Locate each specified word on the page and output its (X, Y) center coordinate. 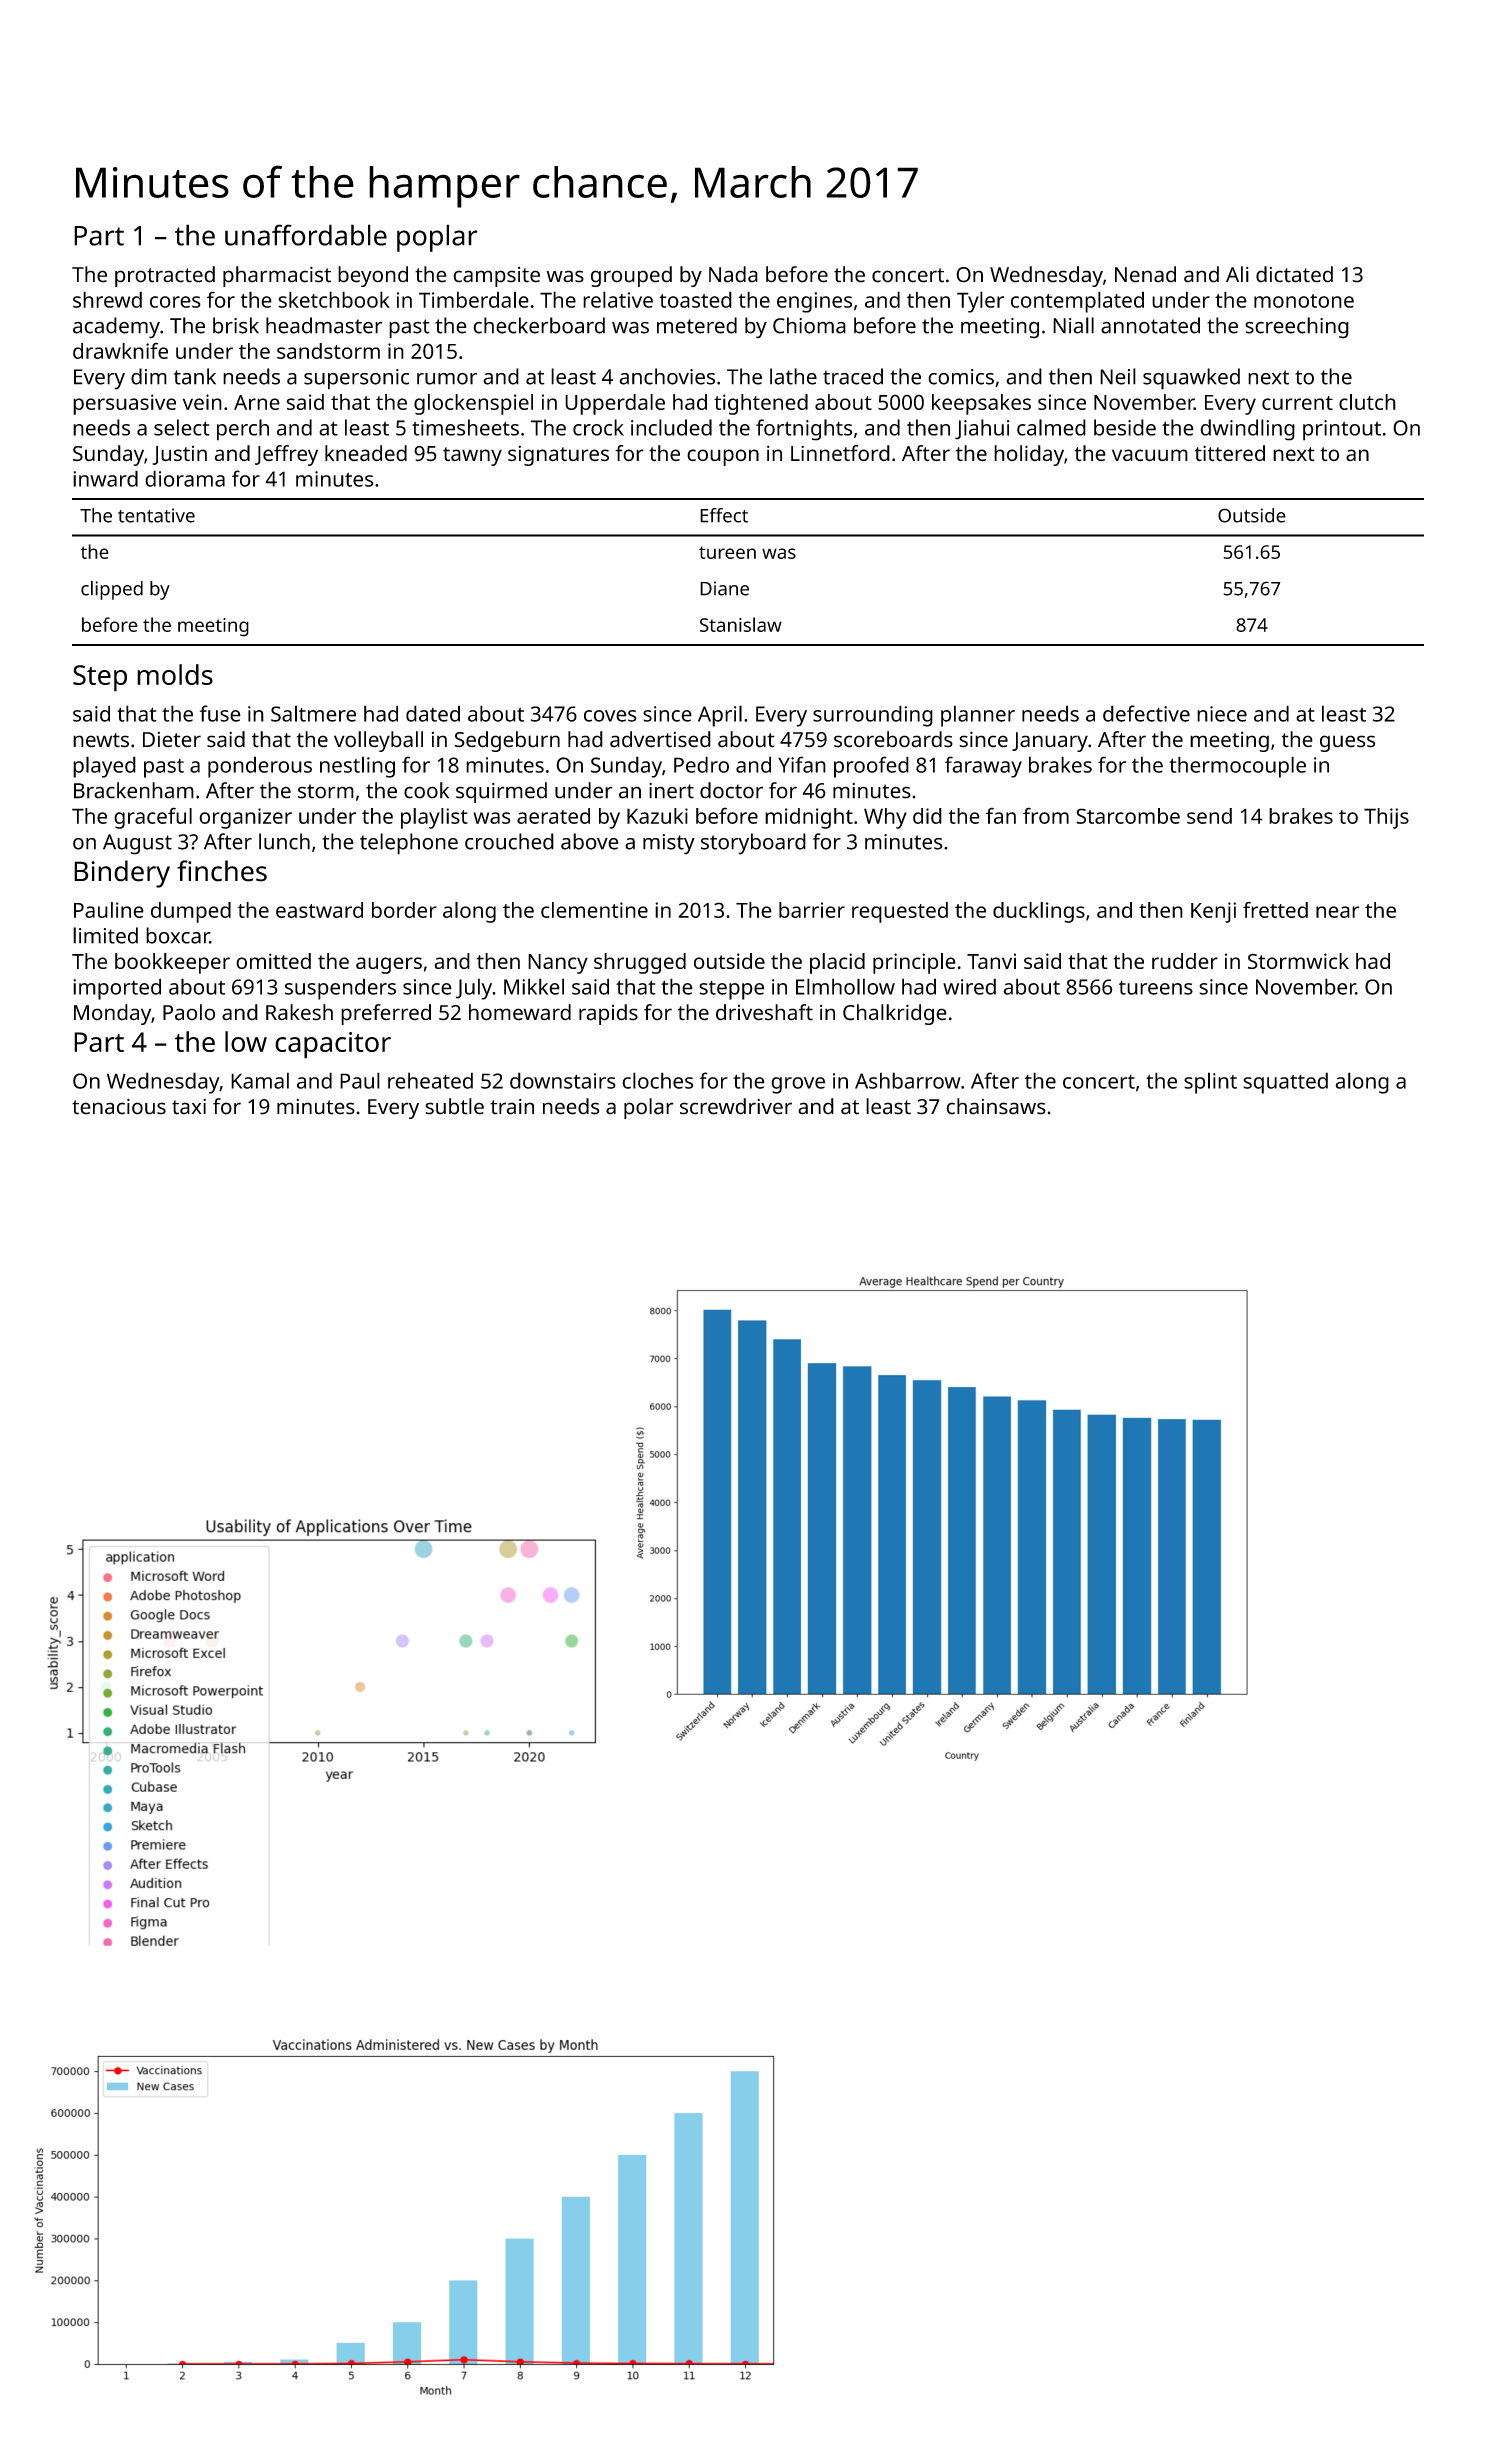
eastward (319, 910)
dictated (1294, 274)
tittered (1230, 453)
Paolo (189, 1012)
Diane (724, 588)
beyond (373, 276)
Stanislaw (741, 624)
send (1209, 816)
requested (900, 912)
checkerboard (539, 325)
